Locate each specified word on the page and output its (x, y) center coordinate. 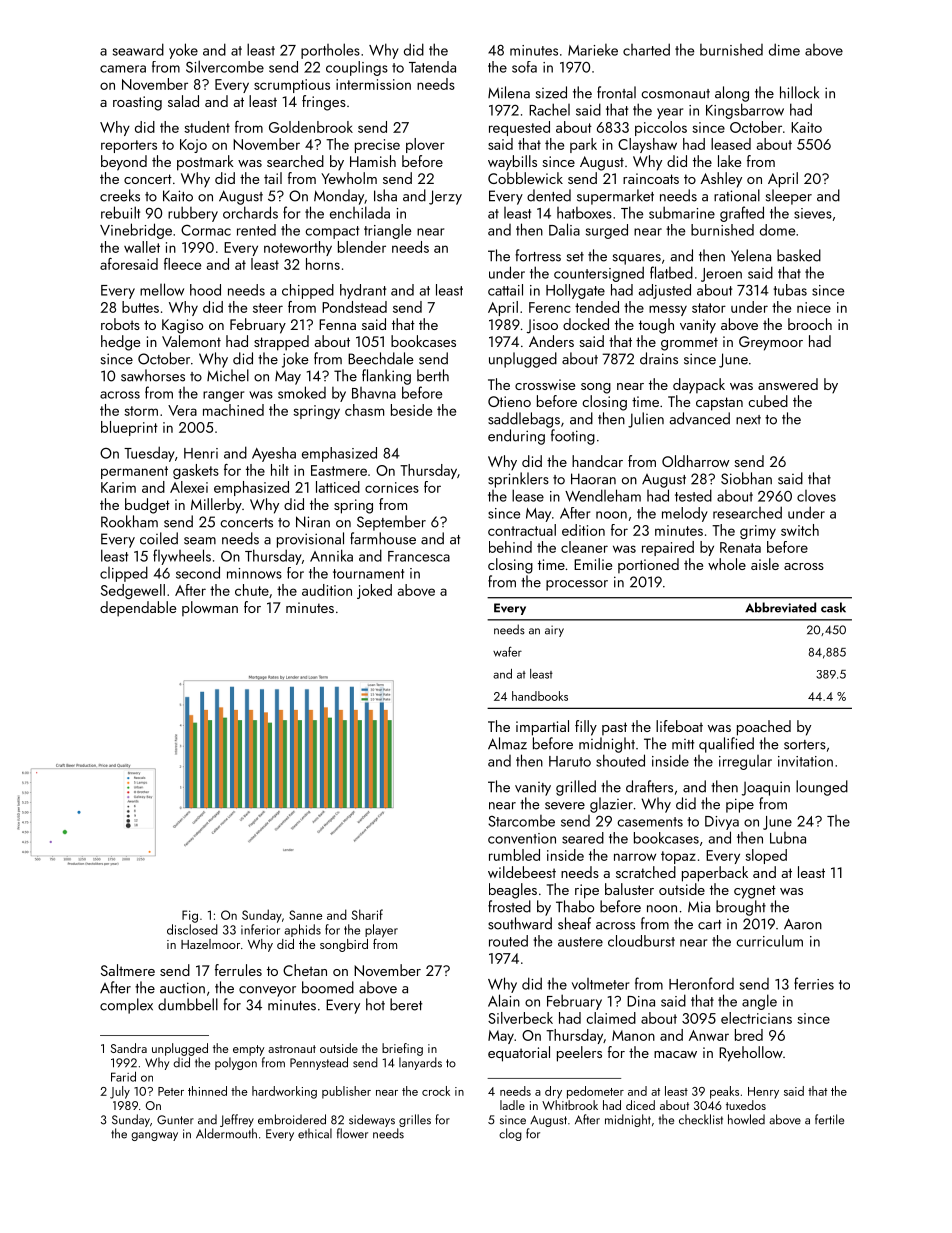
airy (554, 631)
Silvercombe (225, 66)
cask (833, 607)
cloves (816, 496)
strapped (281, 343)
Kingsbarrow (745, 111)
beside (411, 410)
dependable (138, 609)
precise (377, 146)
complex (126, 1006)
